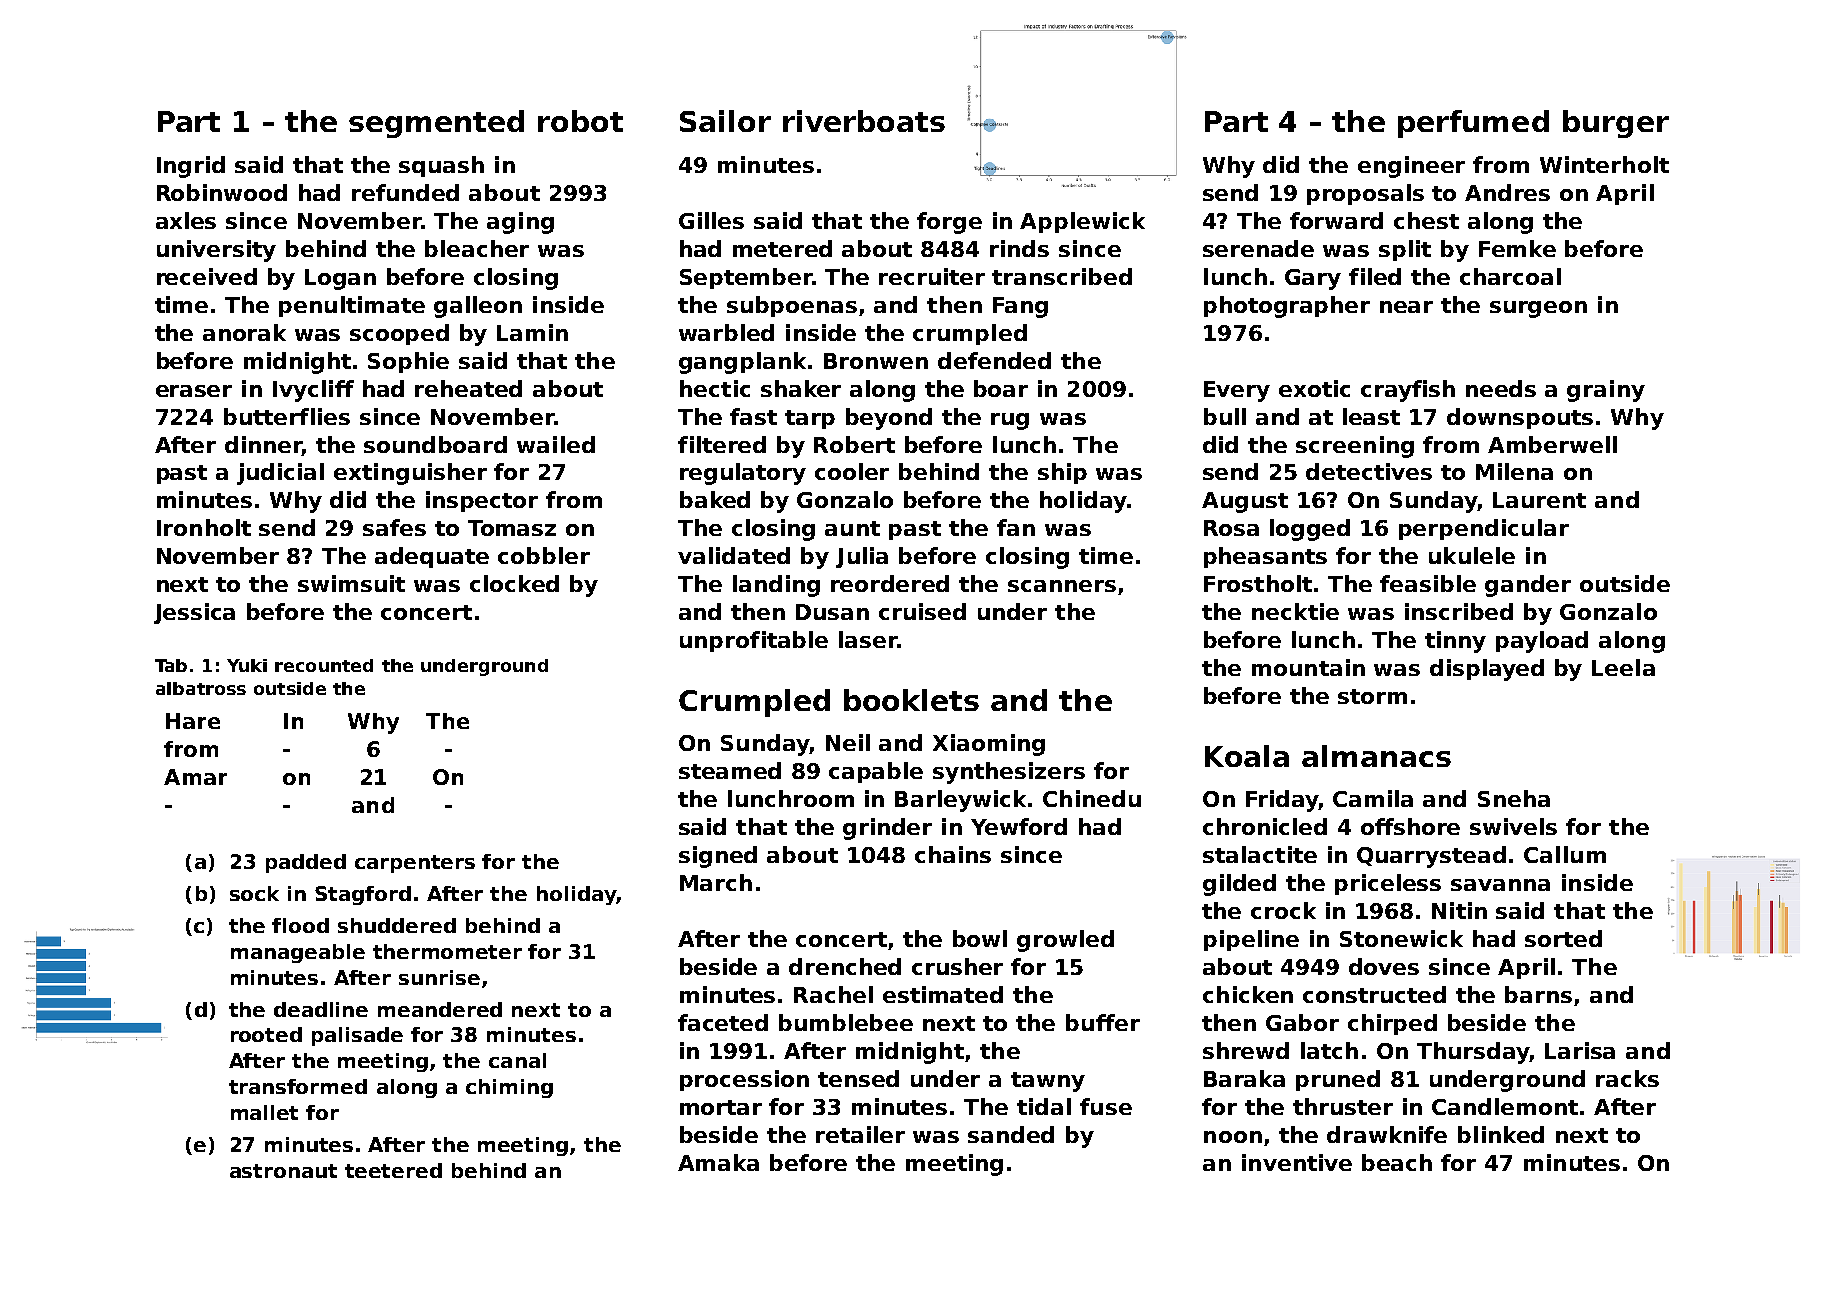 The image size is (1826, 1291). Describe the element at coordinates (718, 857) in the page. I see `signed` at that location.
